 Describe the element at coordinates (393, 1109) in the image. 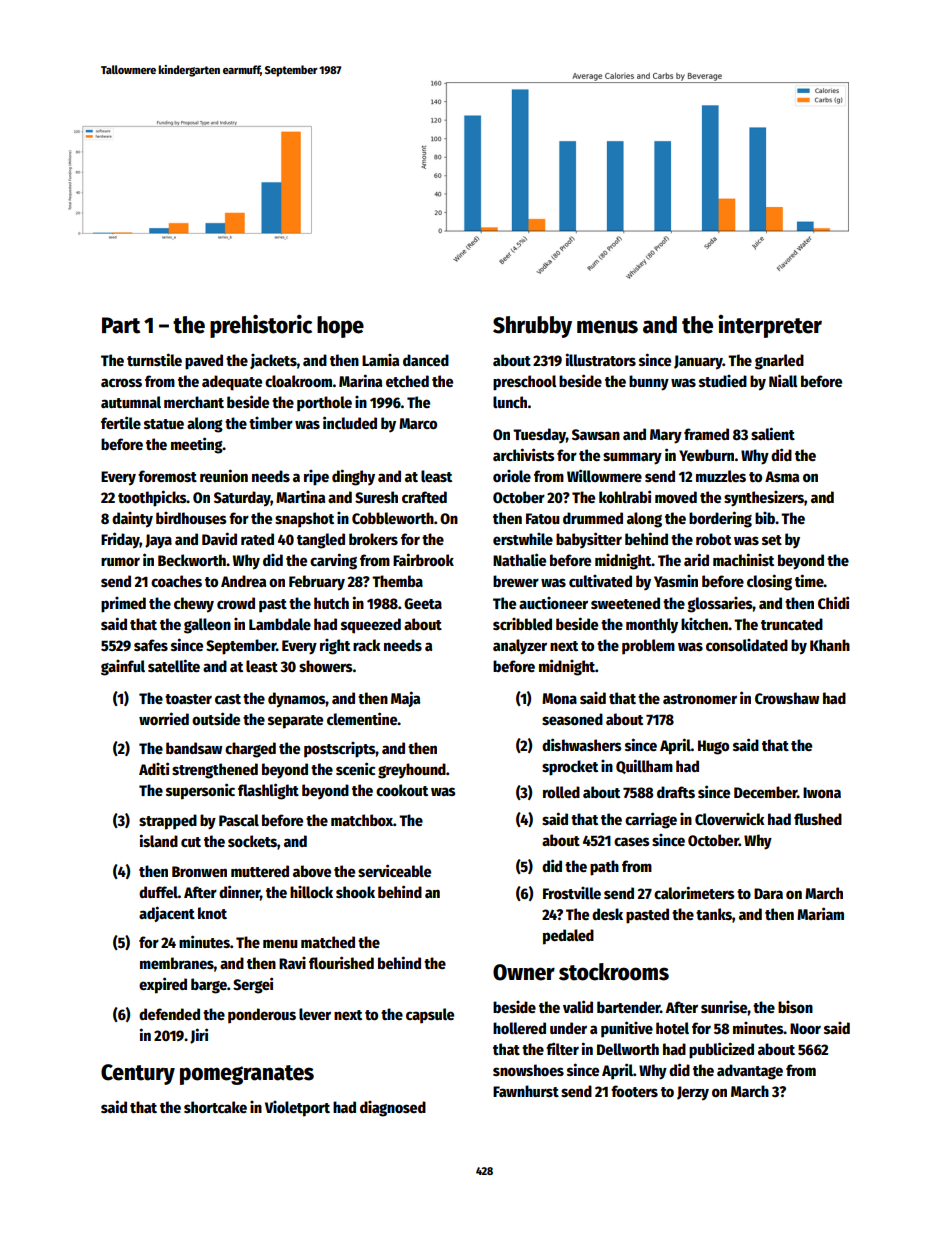

I see `diagnosed` at that location.
